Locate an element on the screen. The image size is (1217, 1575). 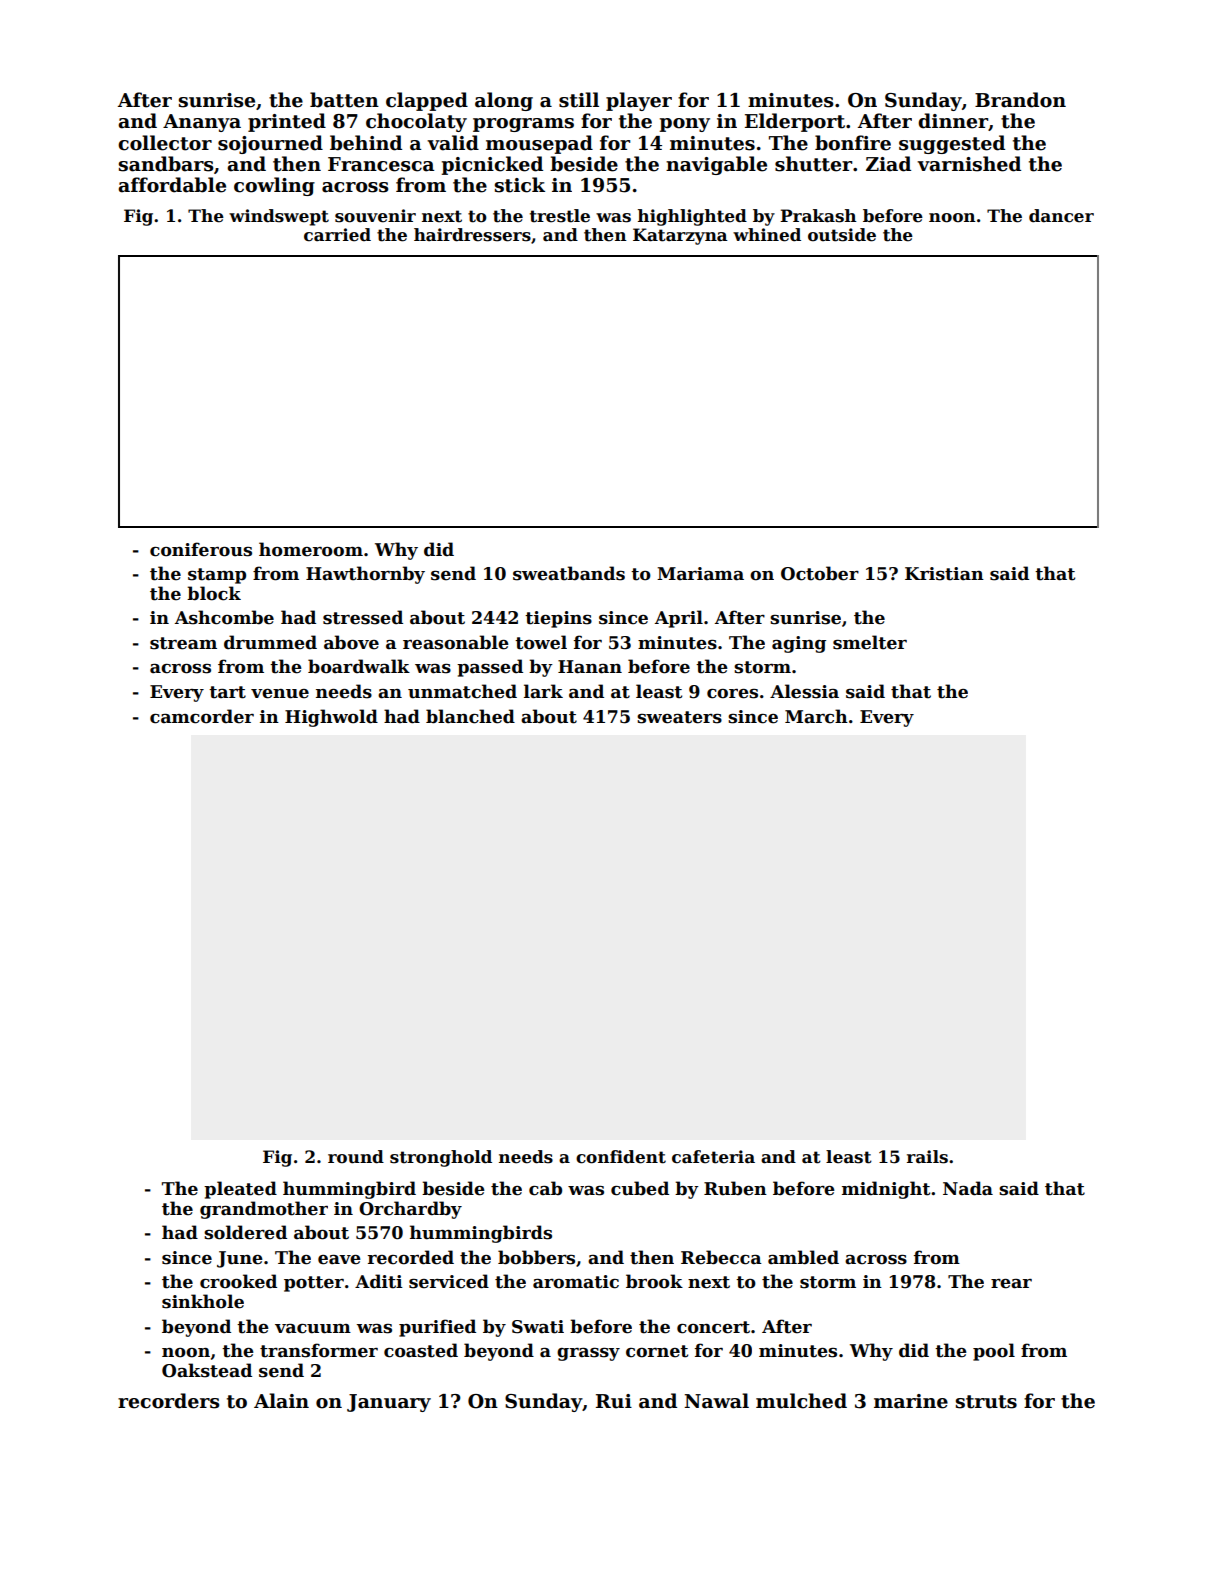
pleated is located at coordinates (240, 1190).
